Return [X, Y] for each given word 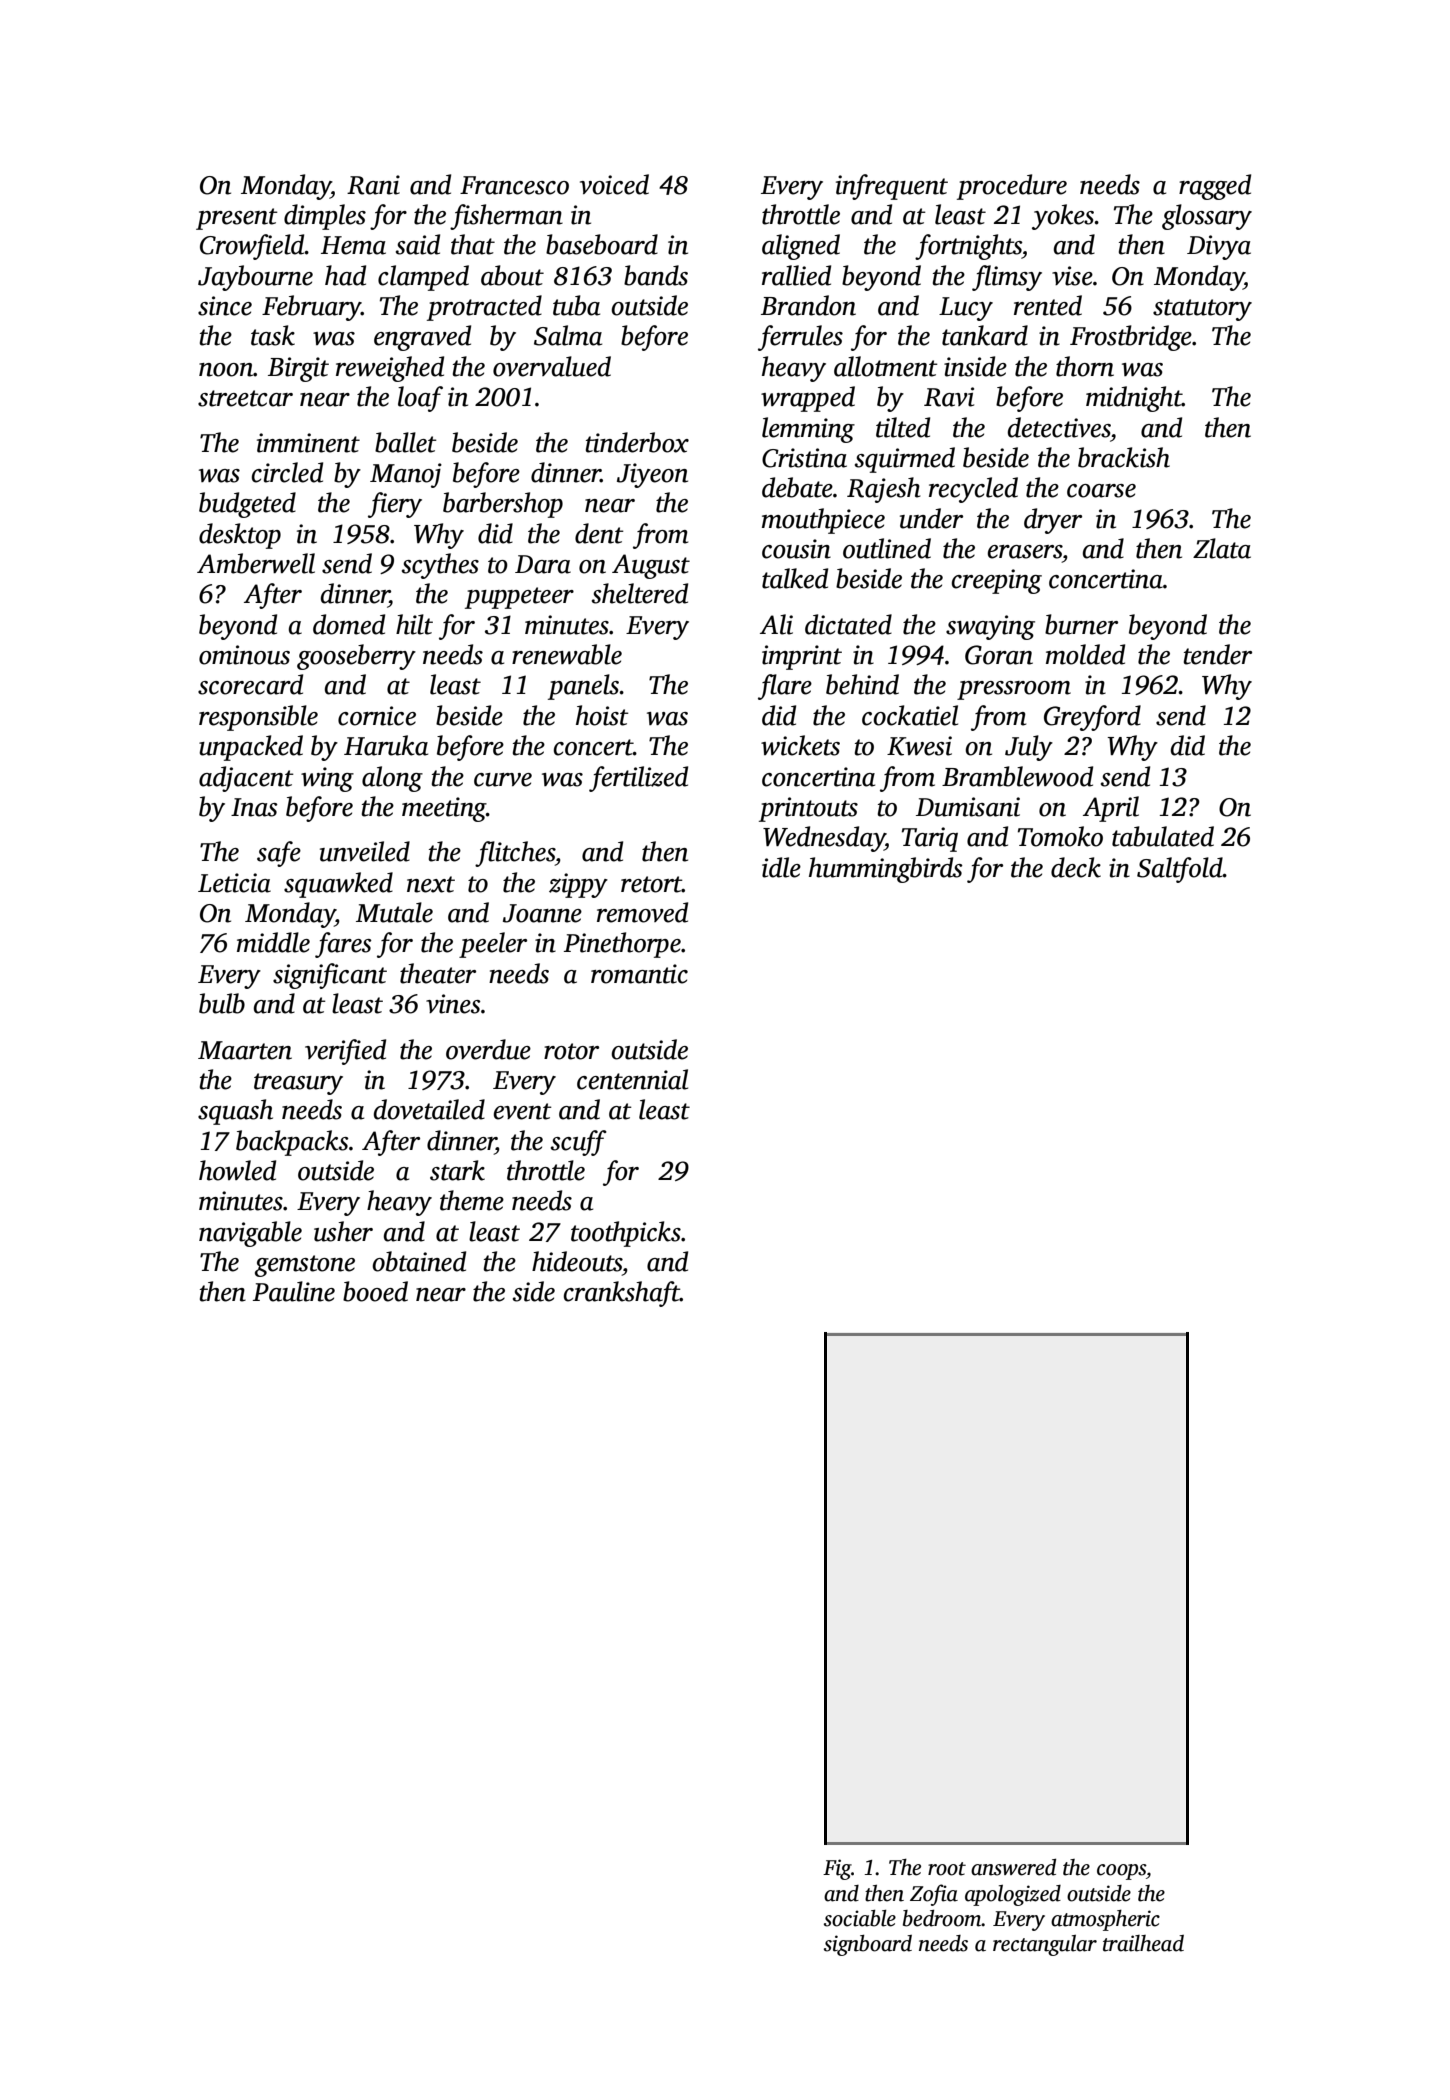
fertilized [638, 779]
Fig [837, 1869]
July [1029, 748]
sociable [860, 1918]
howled [237, 1170]
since [225, 306]
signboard [868, 1945]
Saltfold [1180, 870]
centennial [632, 1079]
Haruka [386, 745]
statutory [1202, 310]
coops [1121, 1872]
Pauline [294, 1291]
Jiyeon [652, 475]
